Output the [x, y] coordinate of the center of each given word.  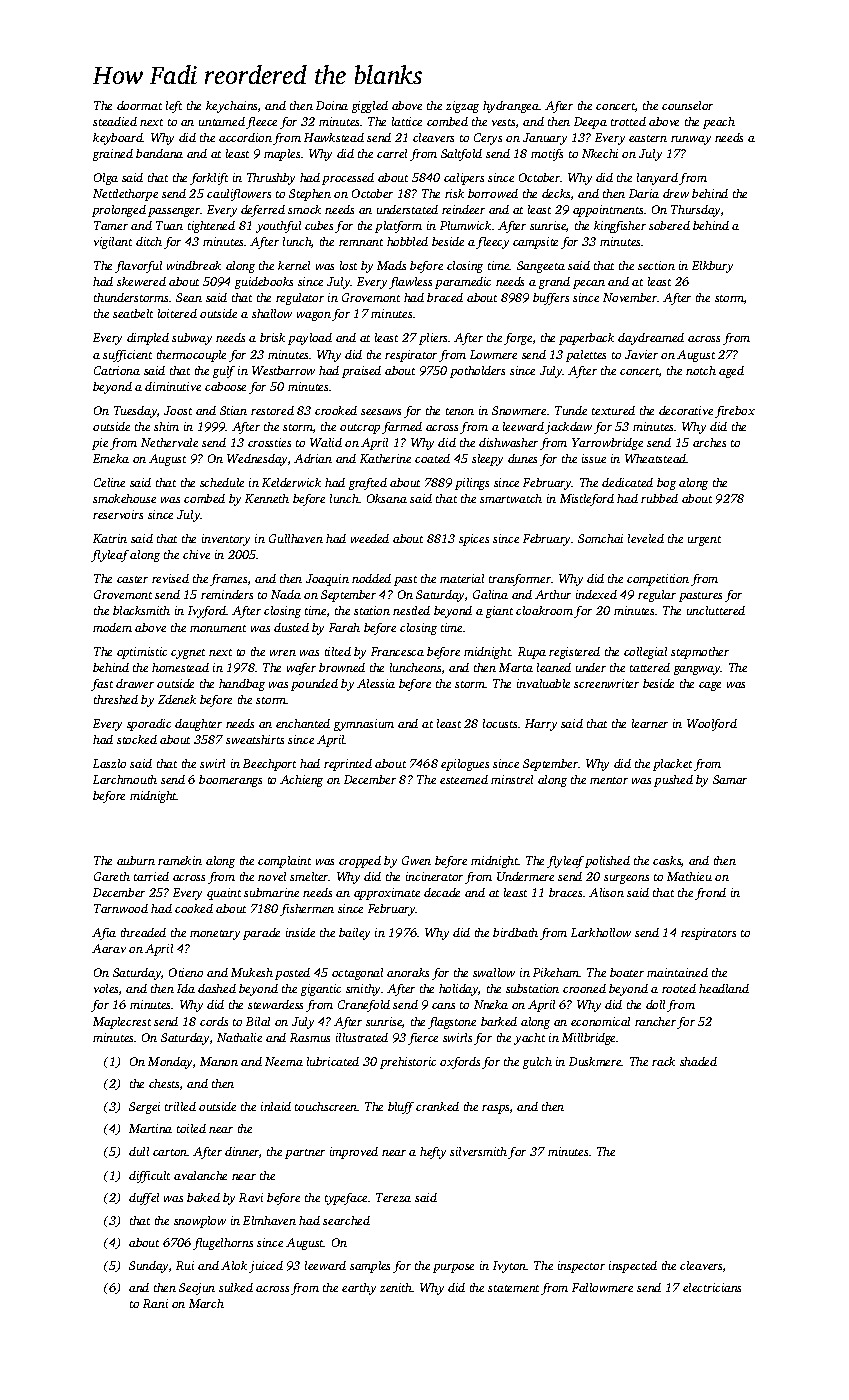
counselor [687, 105]
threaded [143, 932]
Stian [233, 410]
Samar [730, 779]
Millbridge [589, 1039]
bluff [401, 1108]
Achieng [301, 781]
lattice [407, 121]
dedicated [627, 482]
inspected [633, 1267]
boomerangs [230, 781]
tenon [460, 411]
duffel [144, 1199]
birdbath [515, 932]
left [174, 107]
